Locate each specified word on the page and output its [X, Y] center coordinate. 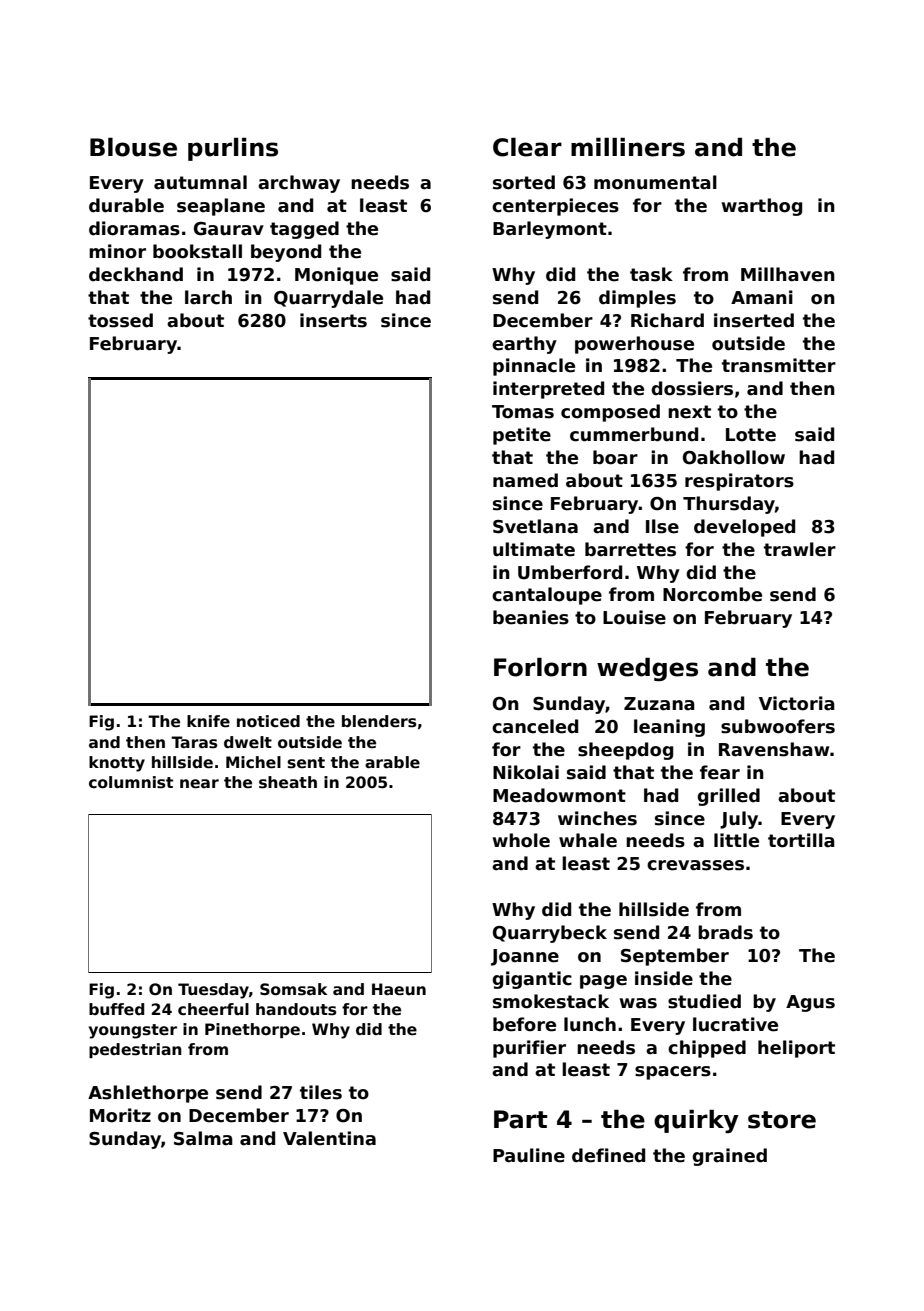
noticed [268, 721]
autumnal [200, 182]
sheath [288, 782]
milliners [628, 147]
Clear [527, 147]
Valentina [329, 1138]
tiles [321, 1092]
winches [597, 818]
